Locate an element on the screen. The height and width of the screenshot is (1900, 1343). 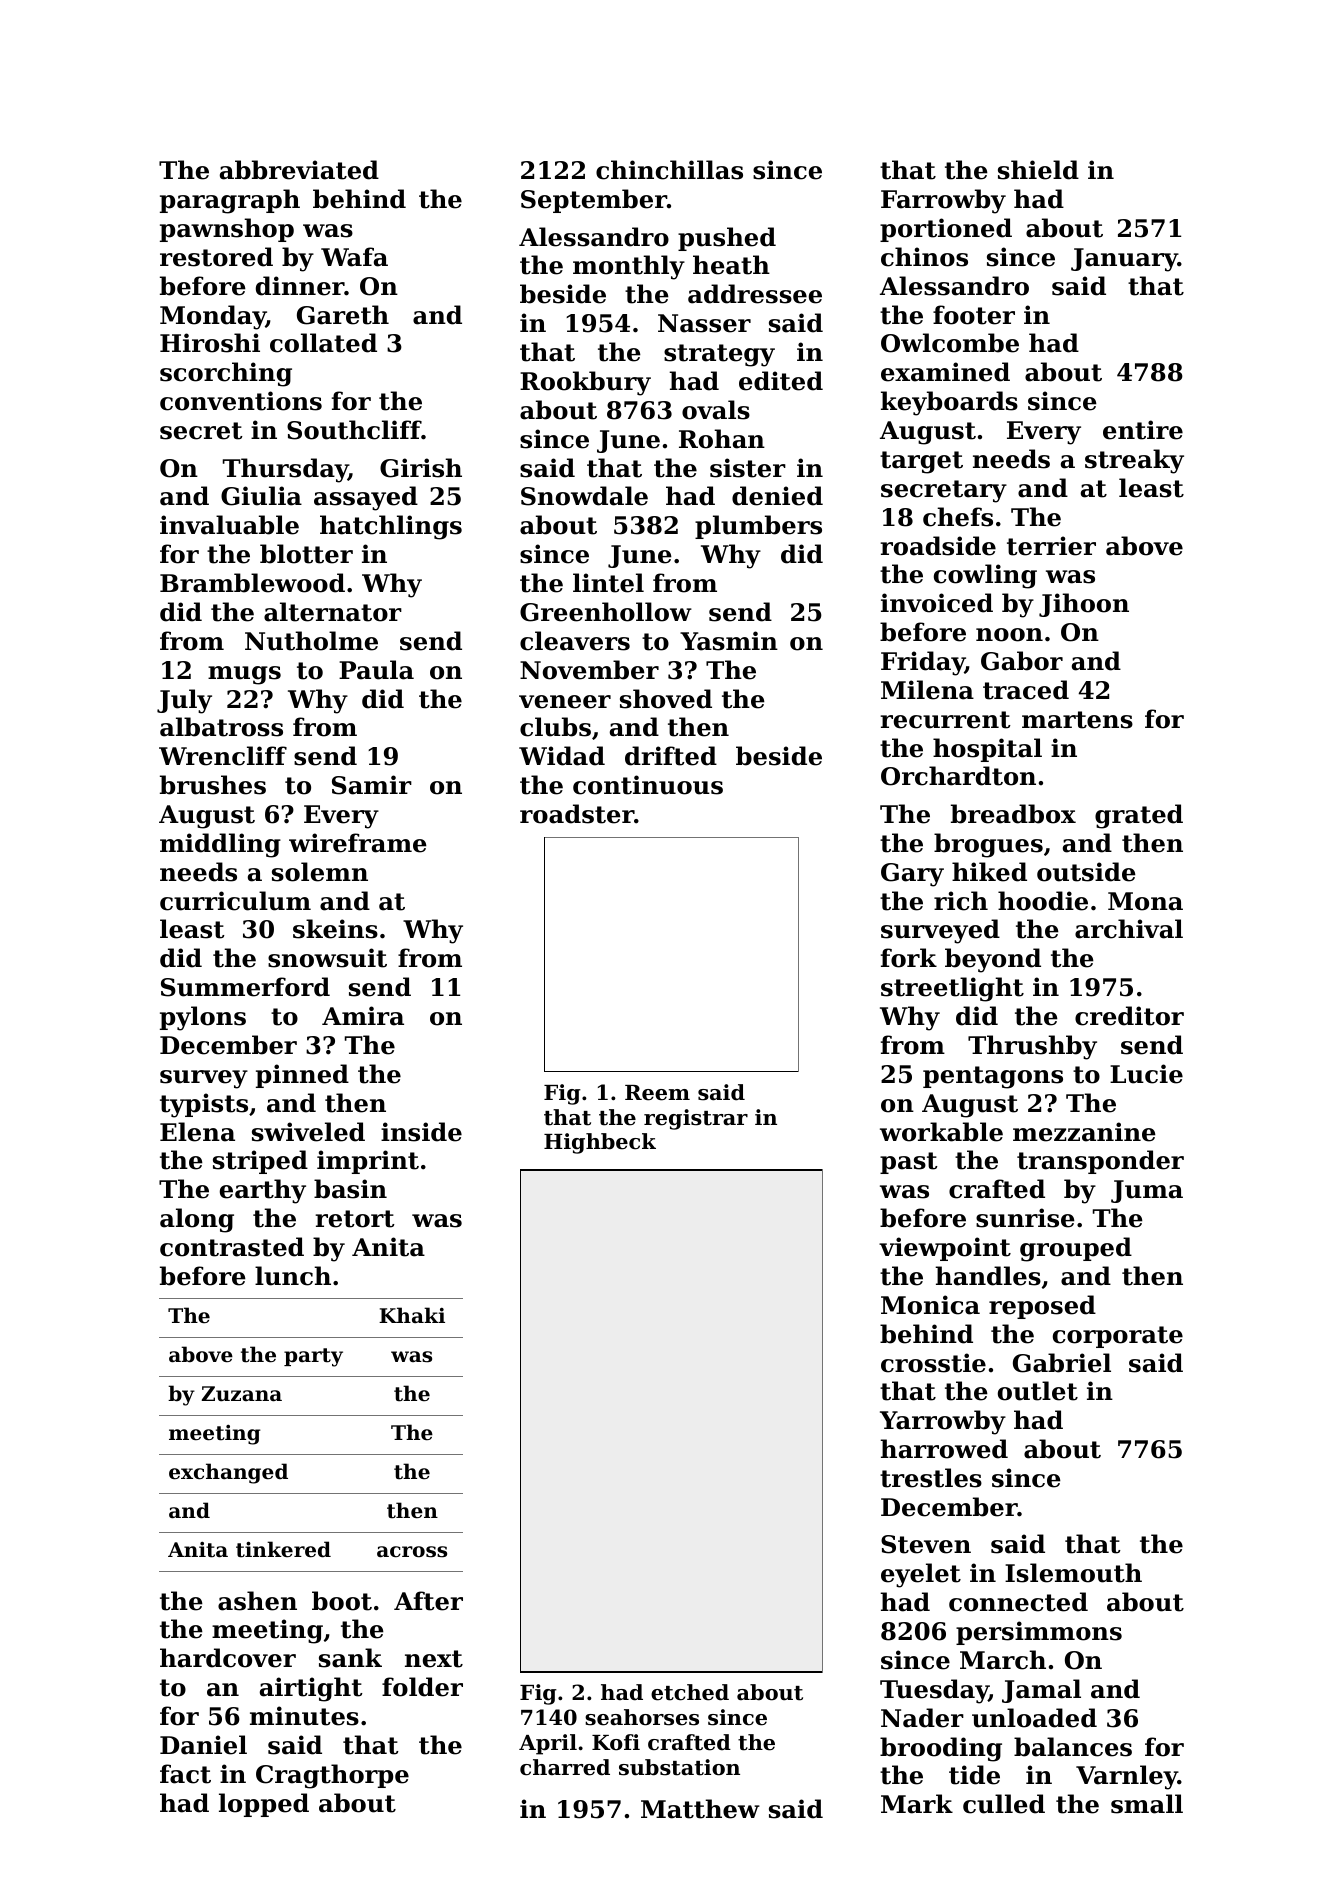
roadster is located at coordinates (577, 814).
